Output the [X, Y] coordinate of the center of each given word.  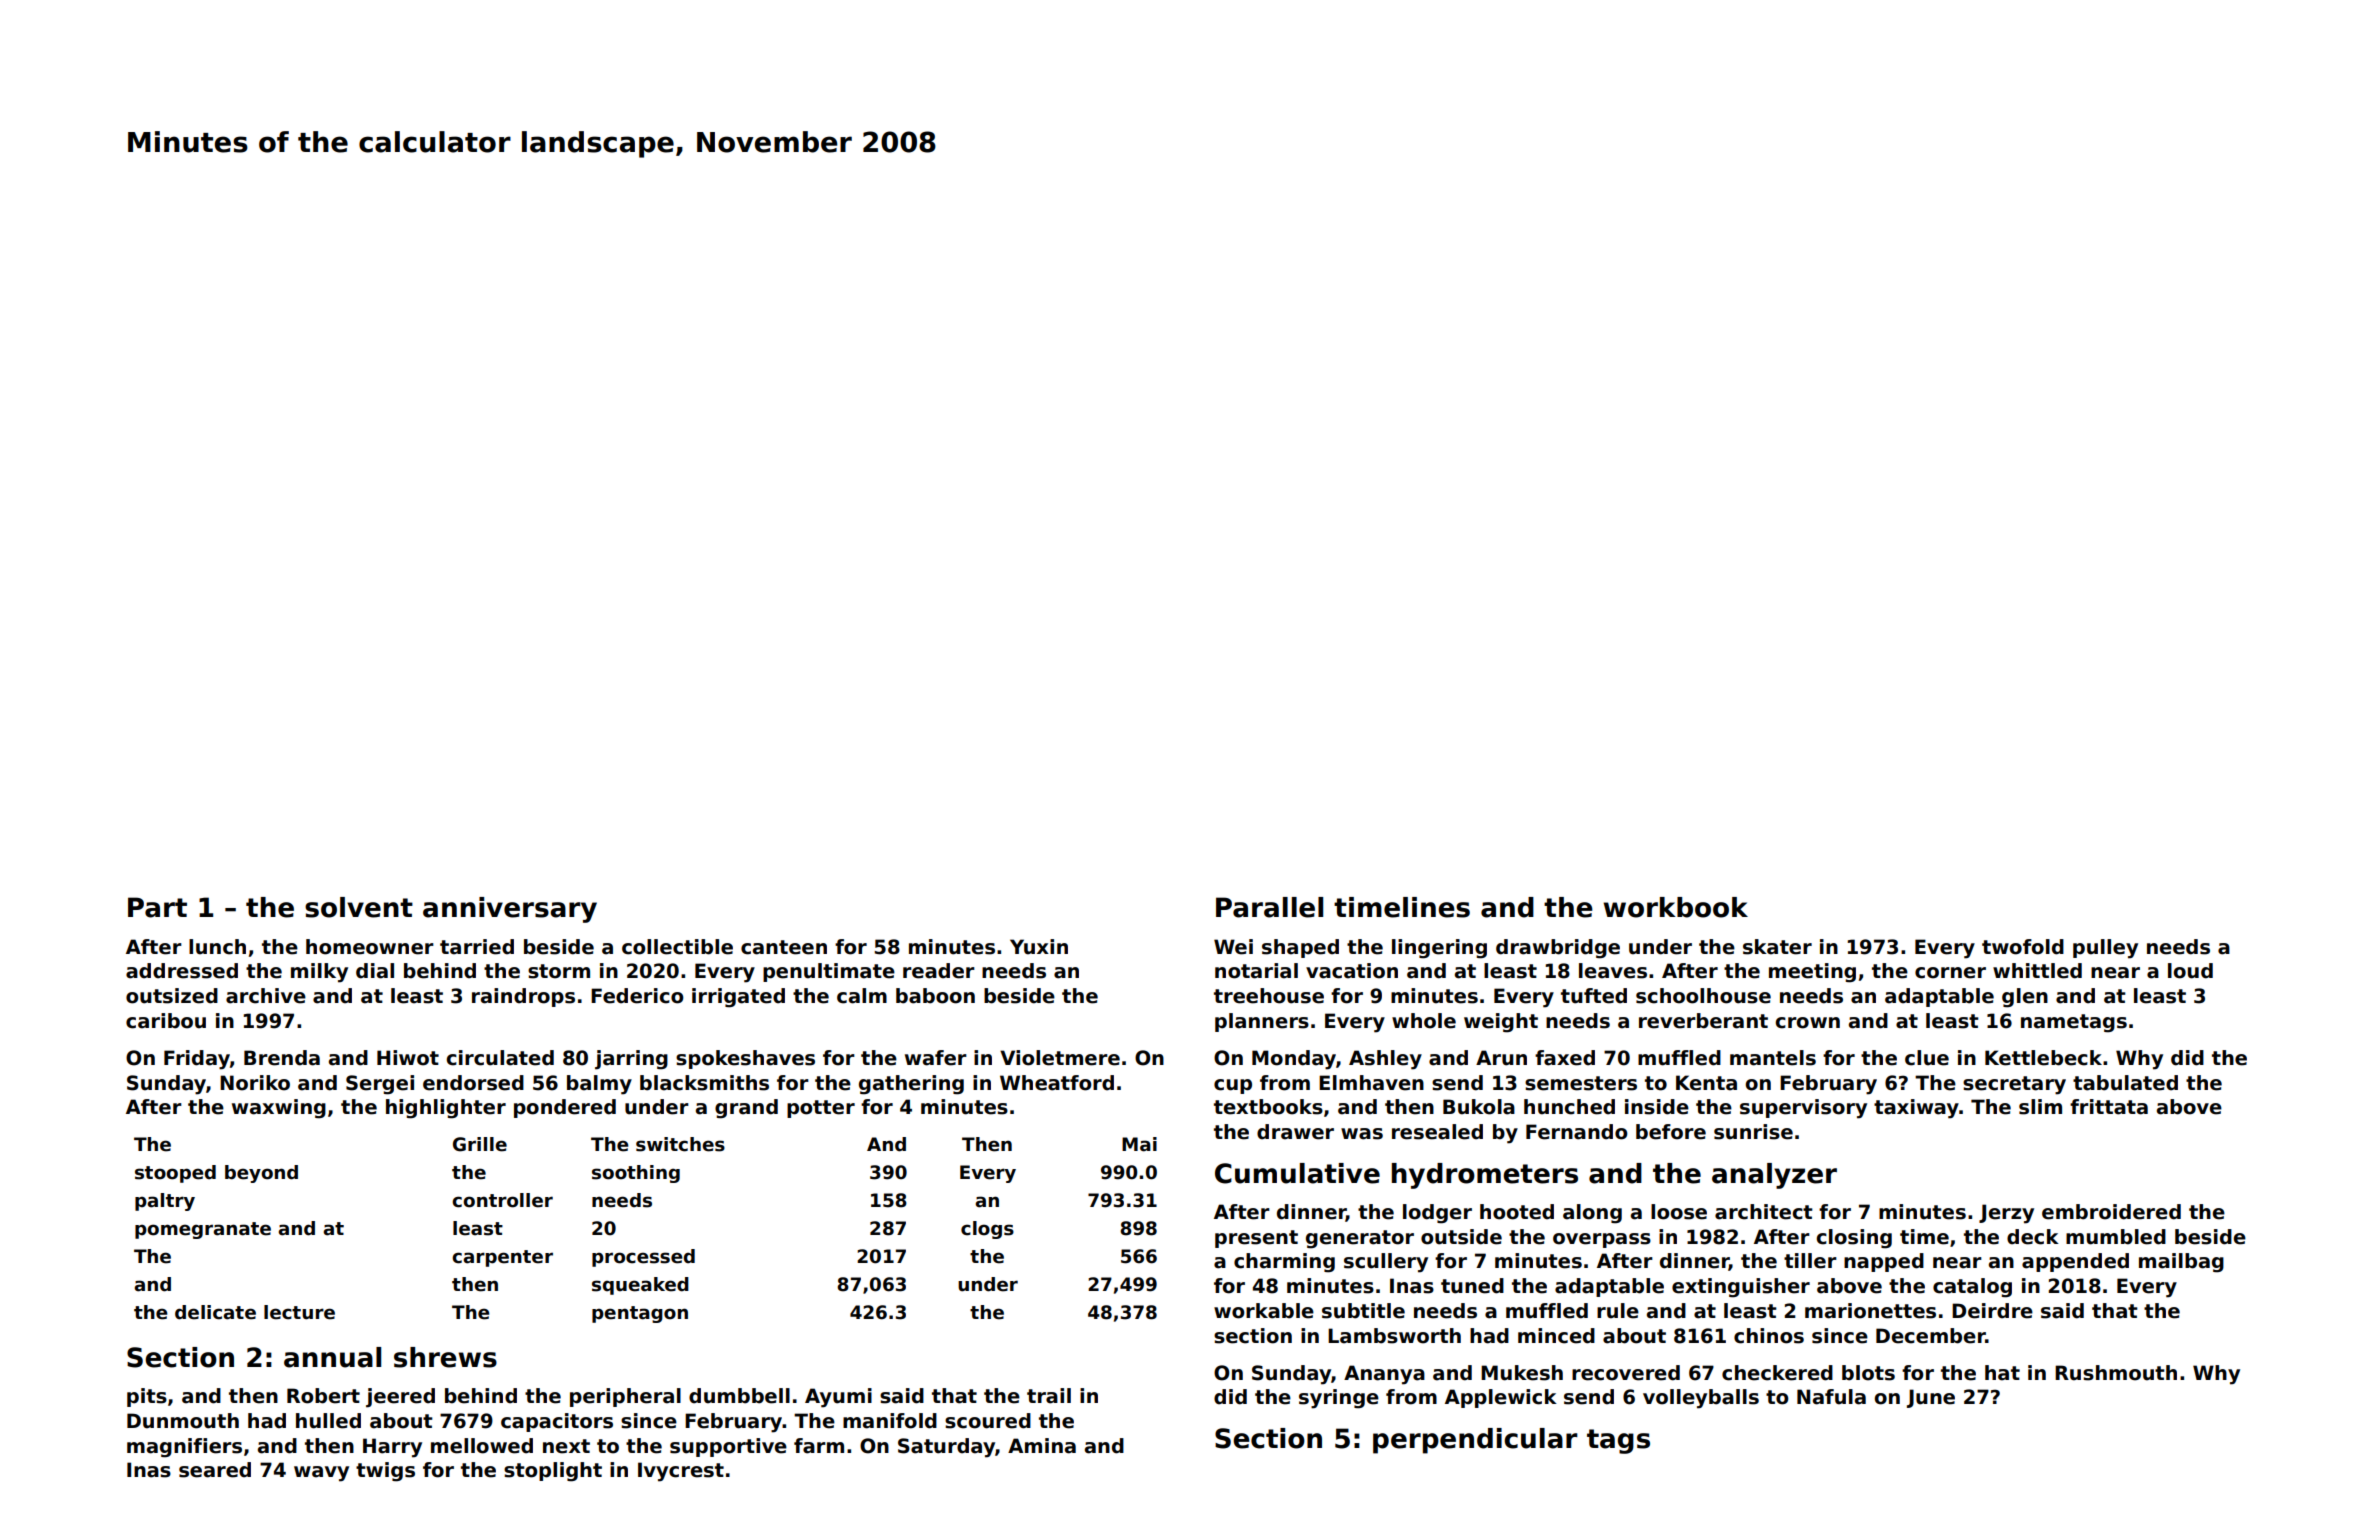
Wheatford [1057, 1083]
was [1362, 1134]
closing [1854, 1239]
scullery [1386, 1263]
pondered [565, 1108]
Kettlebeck [2043, 1058]
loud [2190, 971]
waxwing [279, 1109]
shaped [1300, 948]
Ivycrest [681, 1472]
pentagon [640, 1314]
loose [1679, 1212]
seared [215, 1470]
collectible [677, 947]
